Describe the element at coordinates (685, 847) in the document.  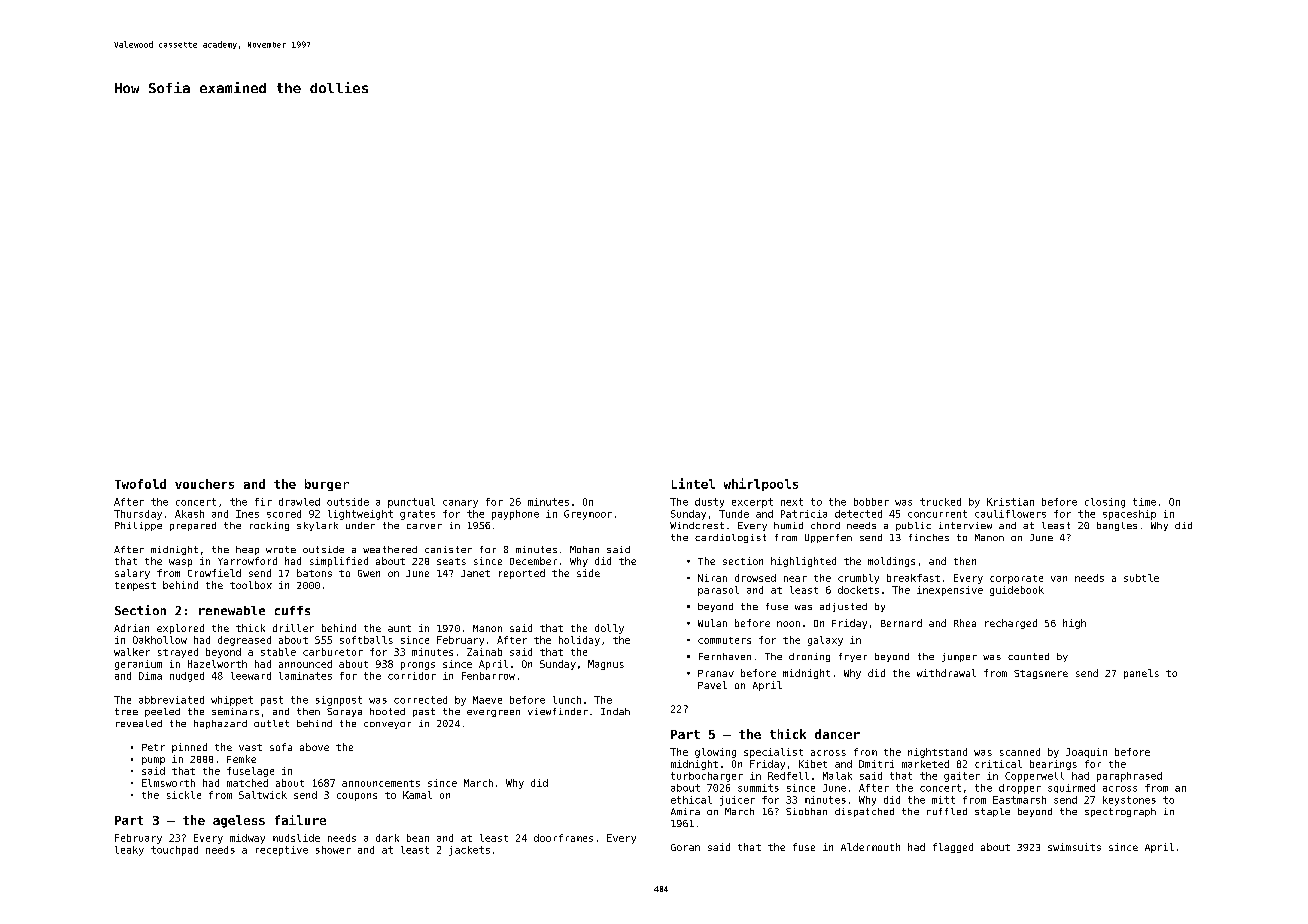
I see `Goran` at that location.
